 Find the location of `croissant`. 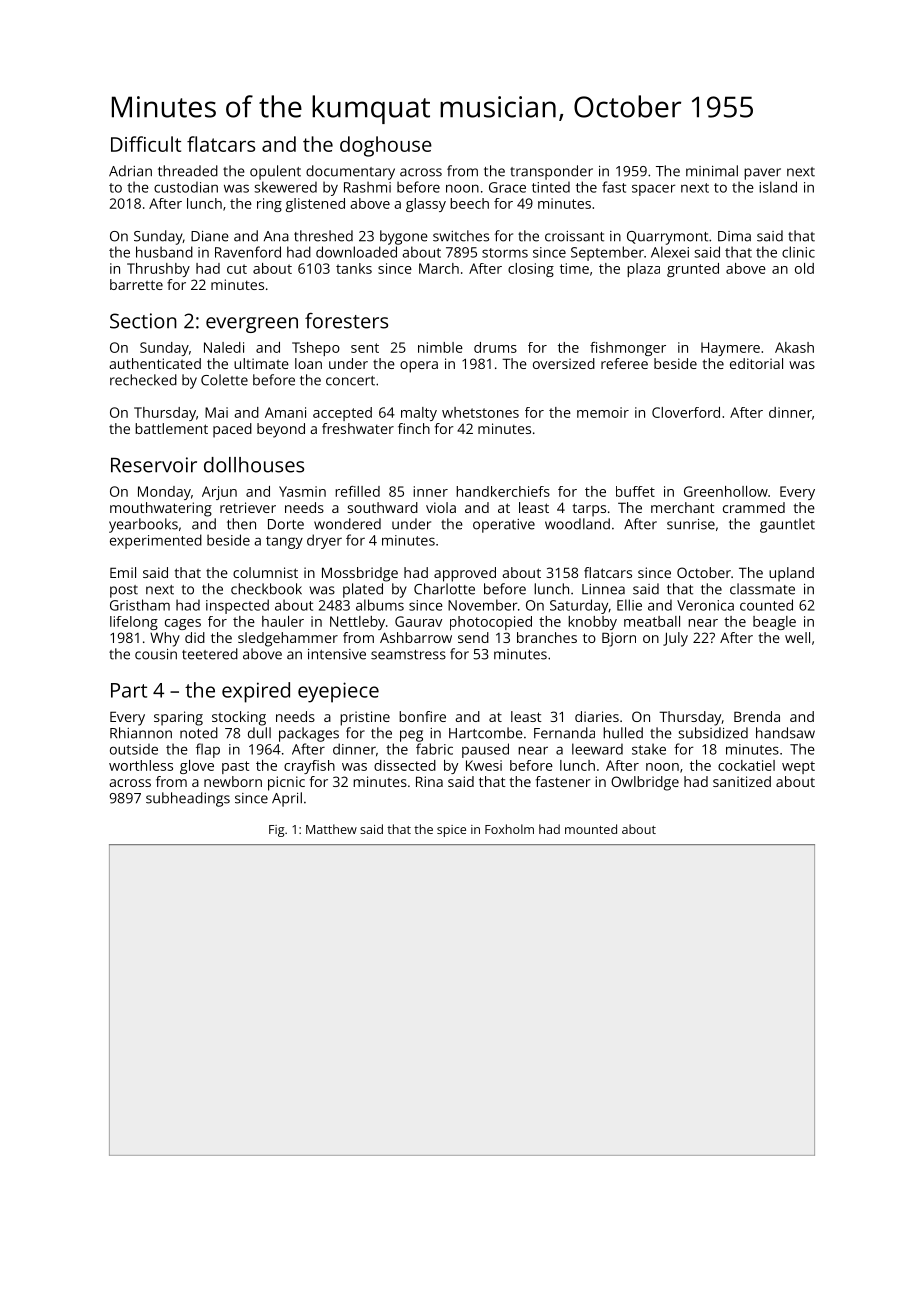

croissant is located at coordinates (574, 236).
